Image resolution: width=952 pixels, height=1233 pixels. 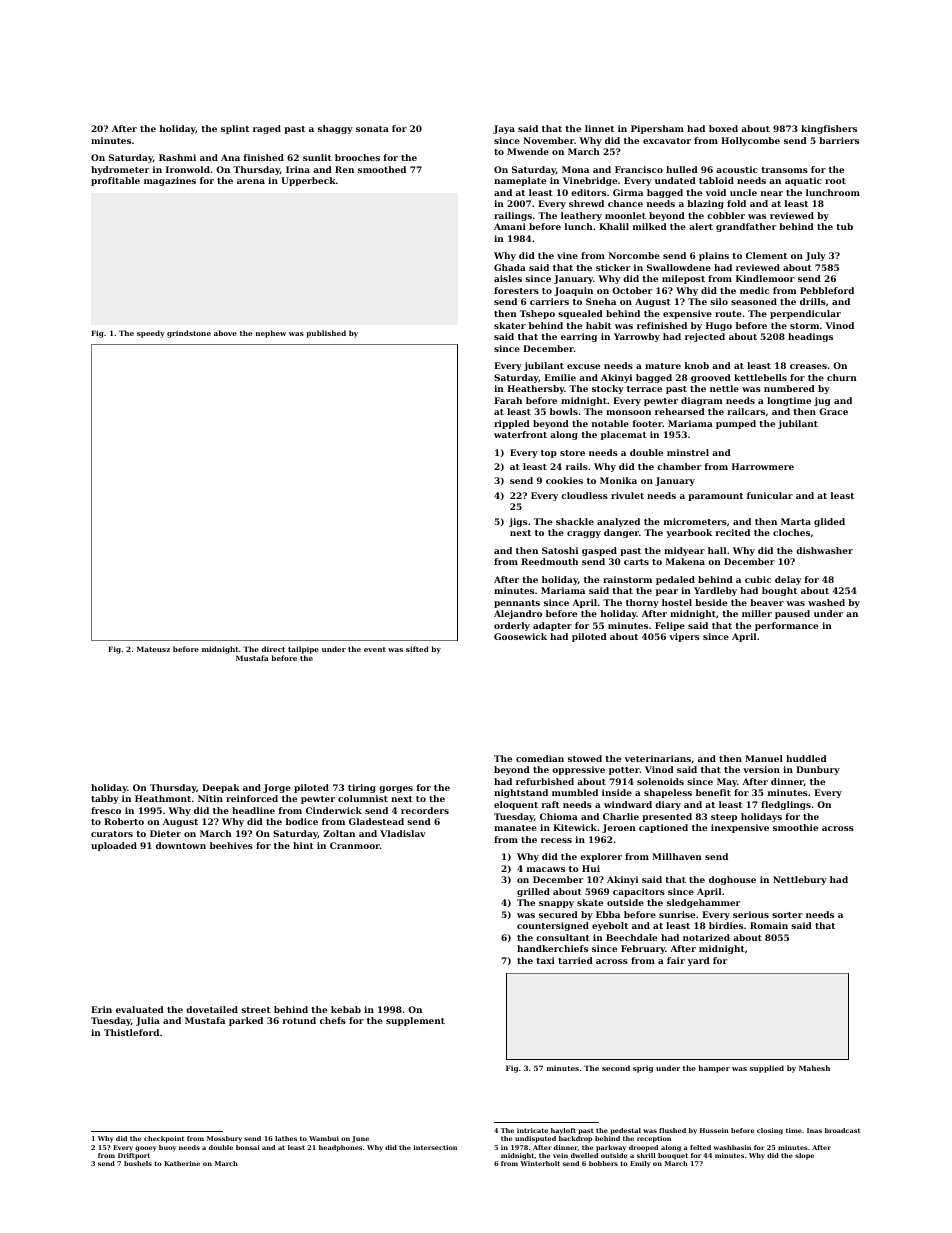 What do you see at coordinates (105, 799) in the document?
I see `tabby` at bounding box center [105, 799].
